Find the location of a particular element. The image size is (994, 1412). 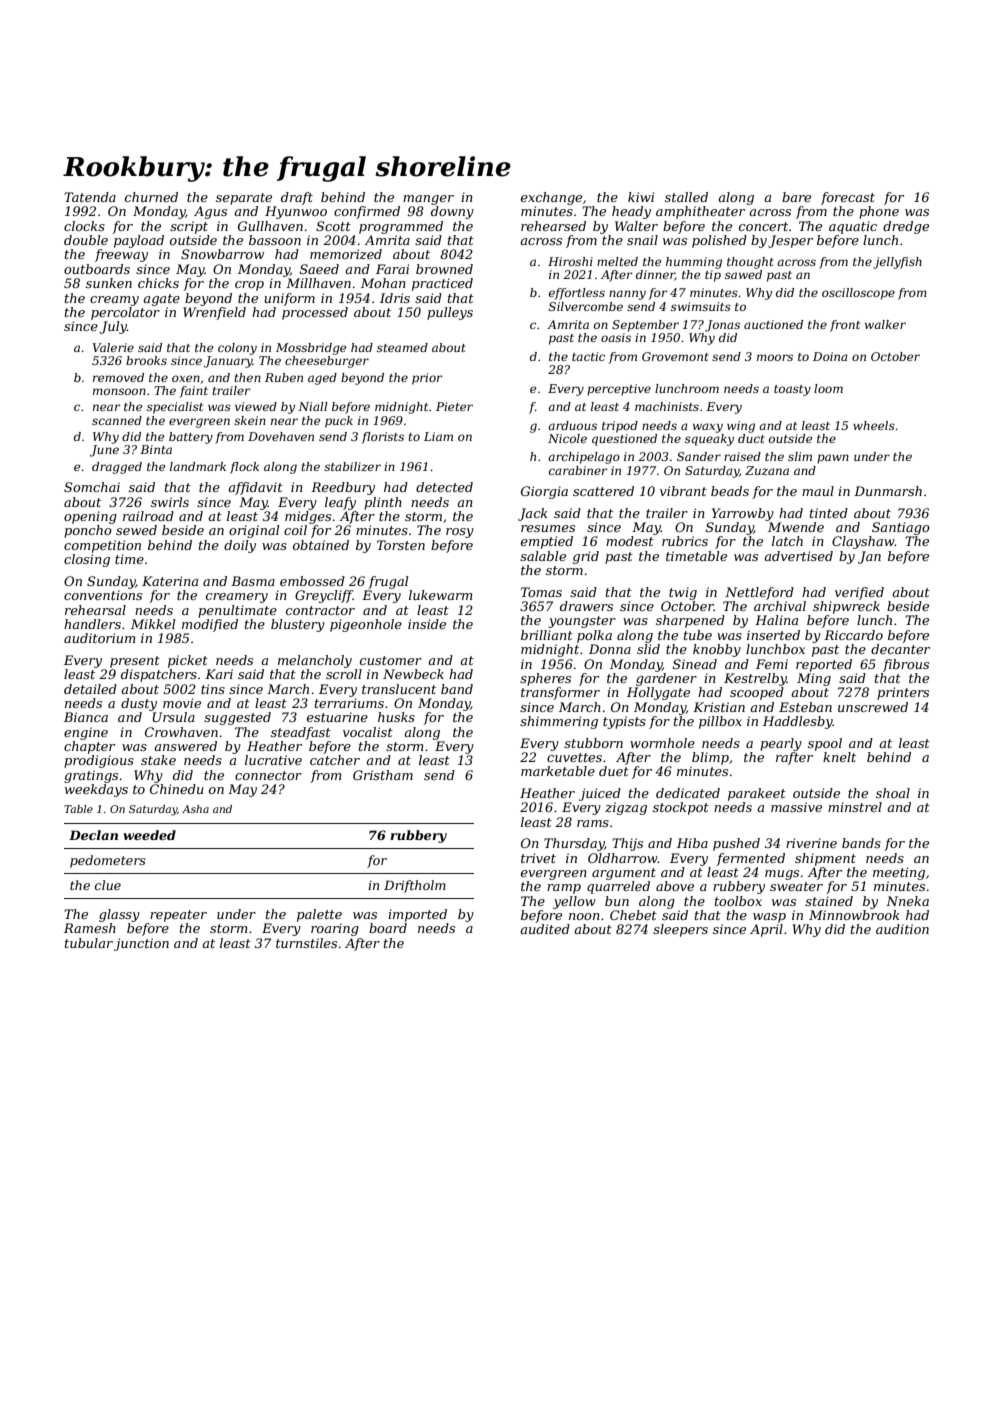

blimp is located at coordinates (710, 758).
